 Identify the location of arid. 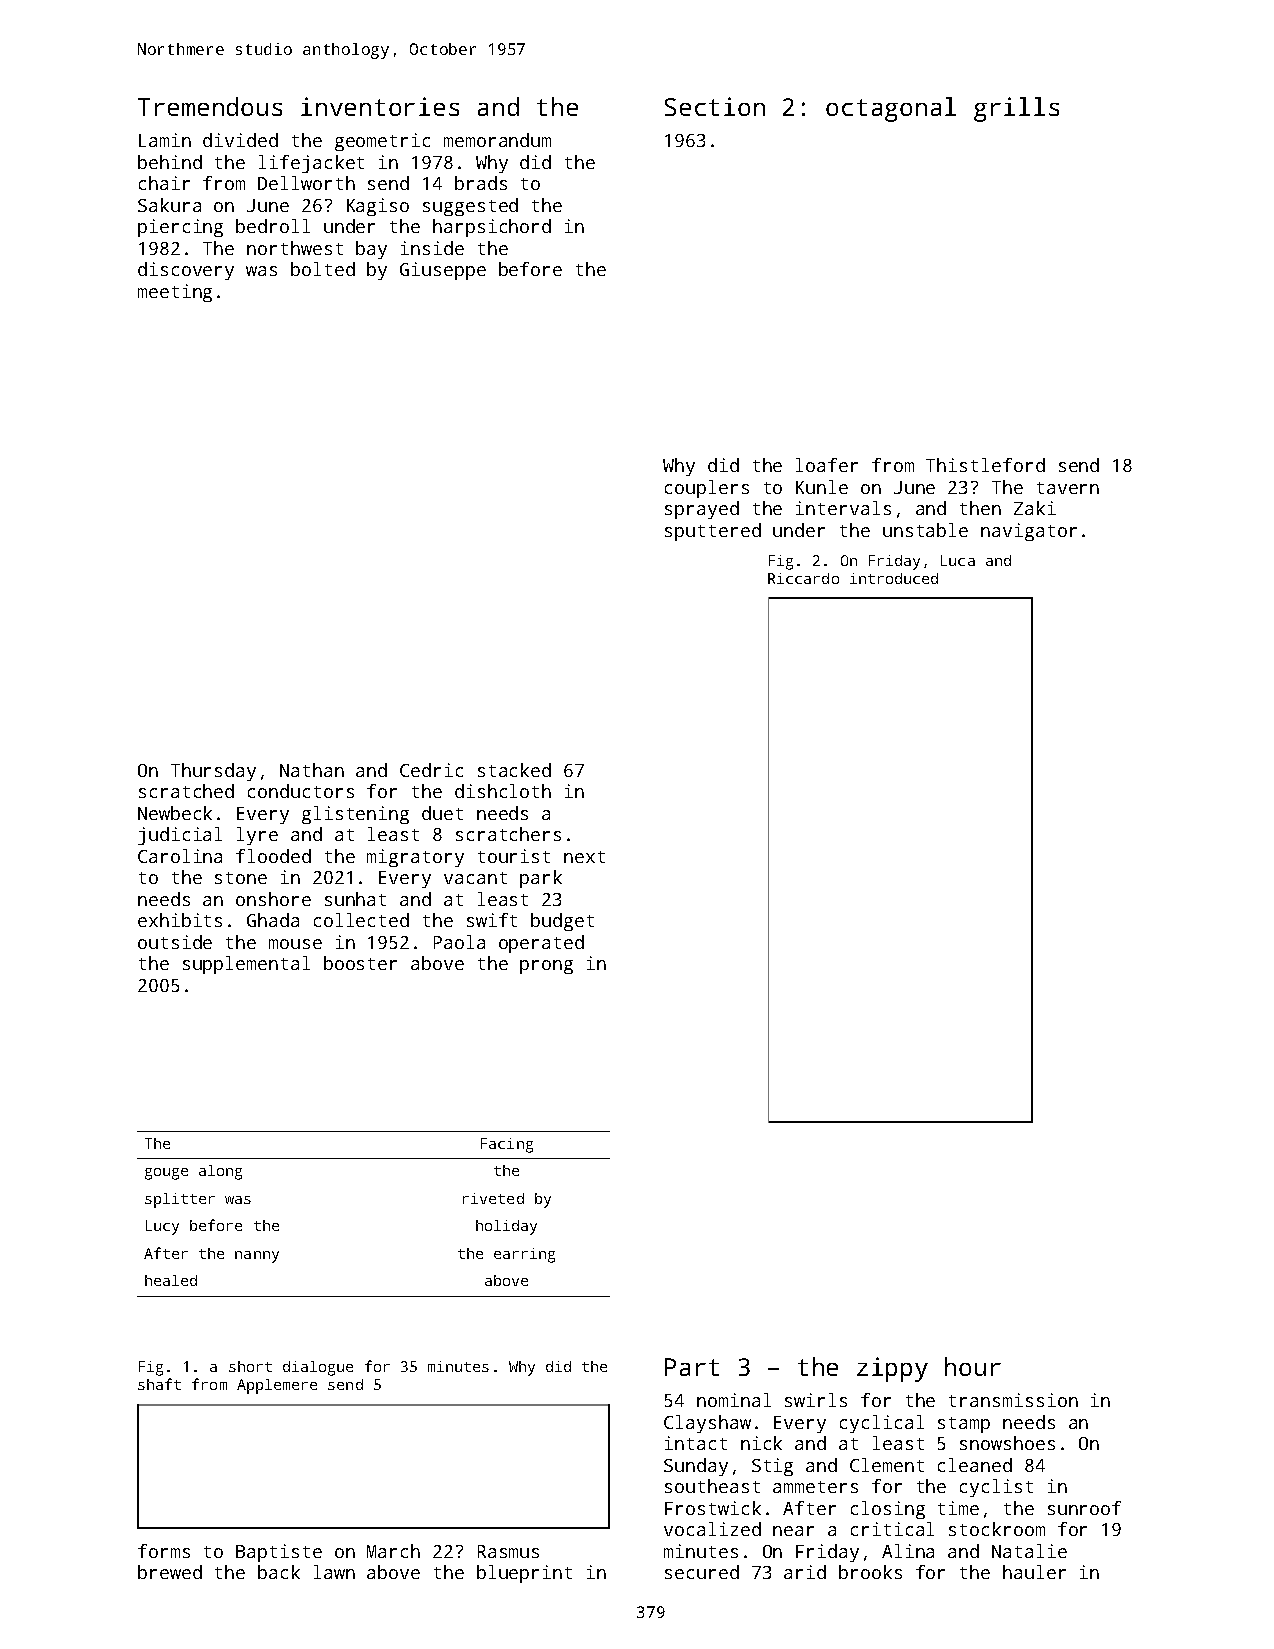
(805, 1572).
